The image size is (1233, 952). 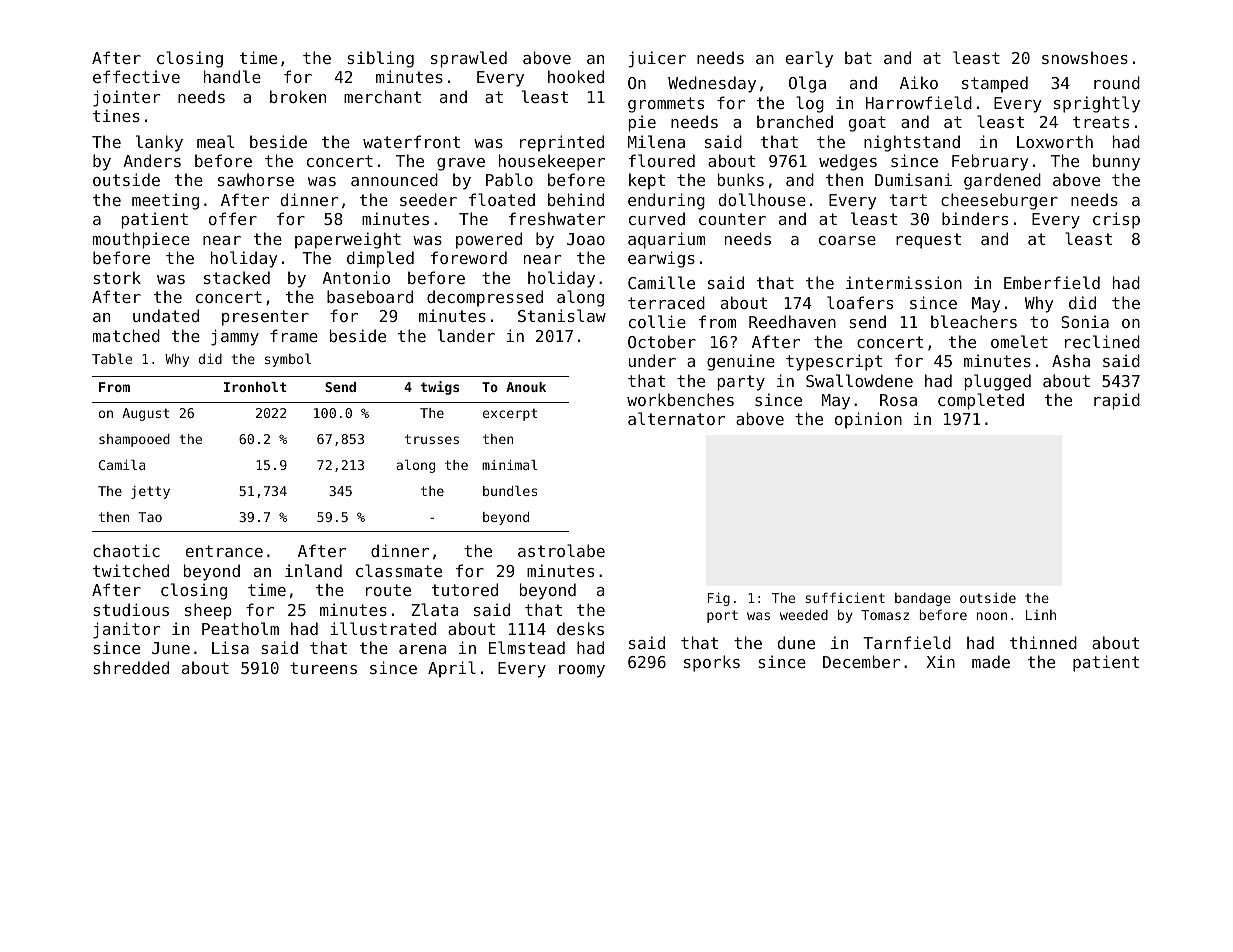 What do you see at coordinates (230, 647) in the image?
I see `Lisa` at bounding box center [230, 647].
